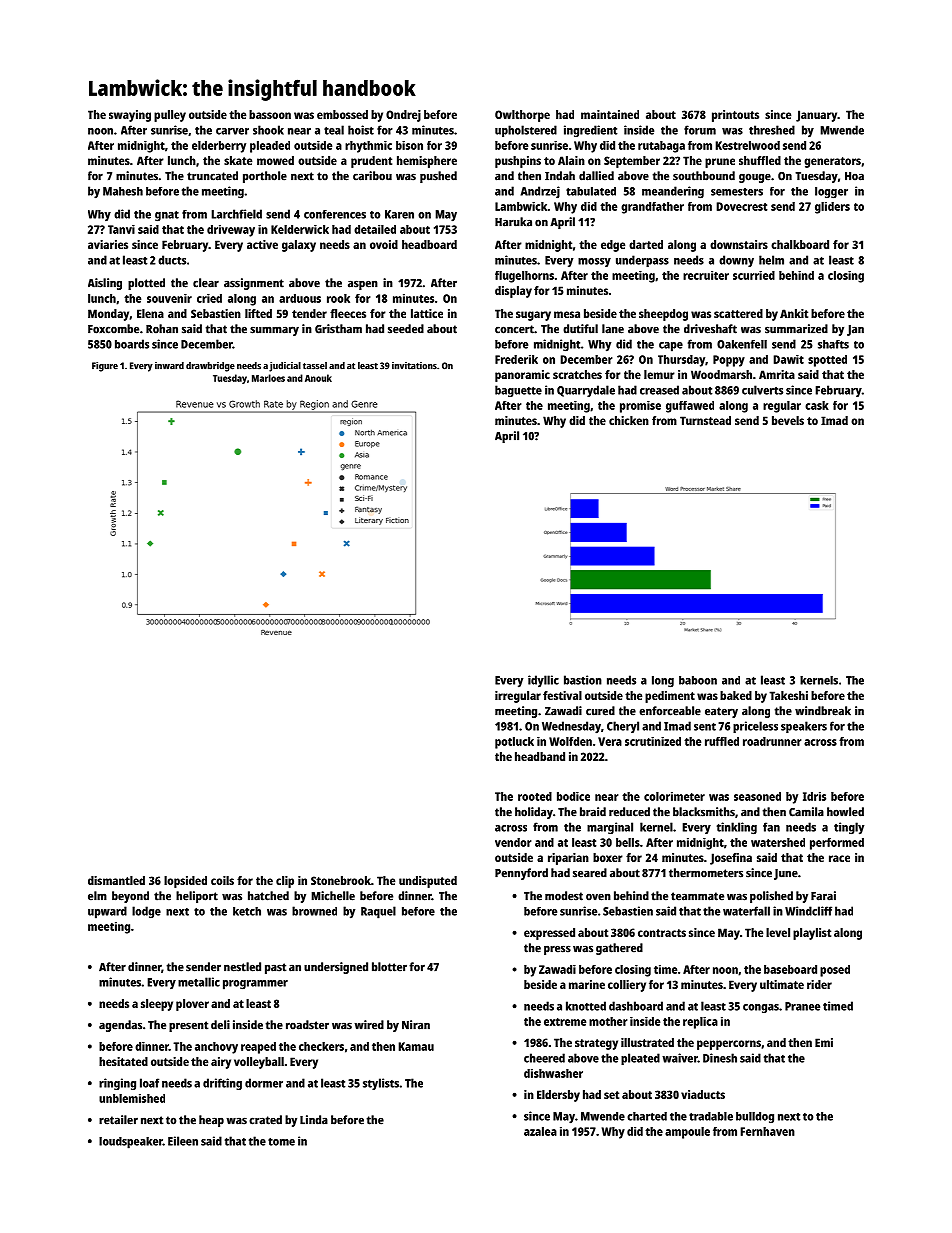 The image size is (952, 1233). I want to click on hemisphere, so click(427, 162).
